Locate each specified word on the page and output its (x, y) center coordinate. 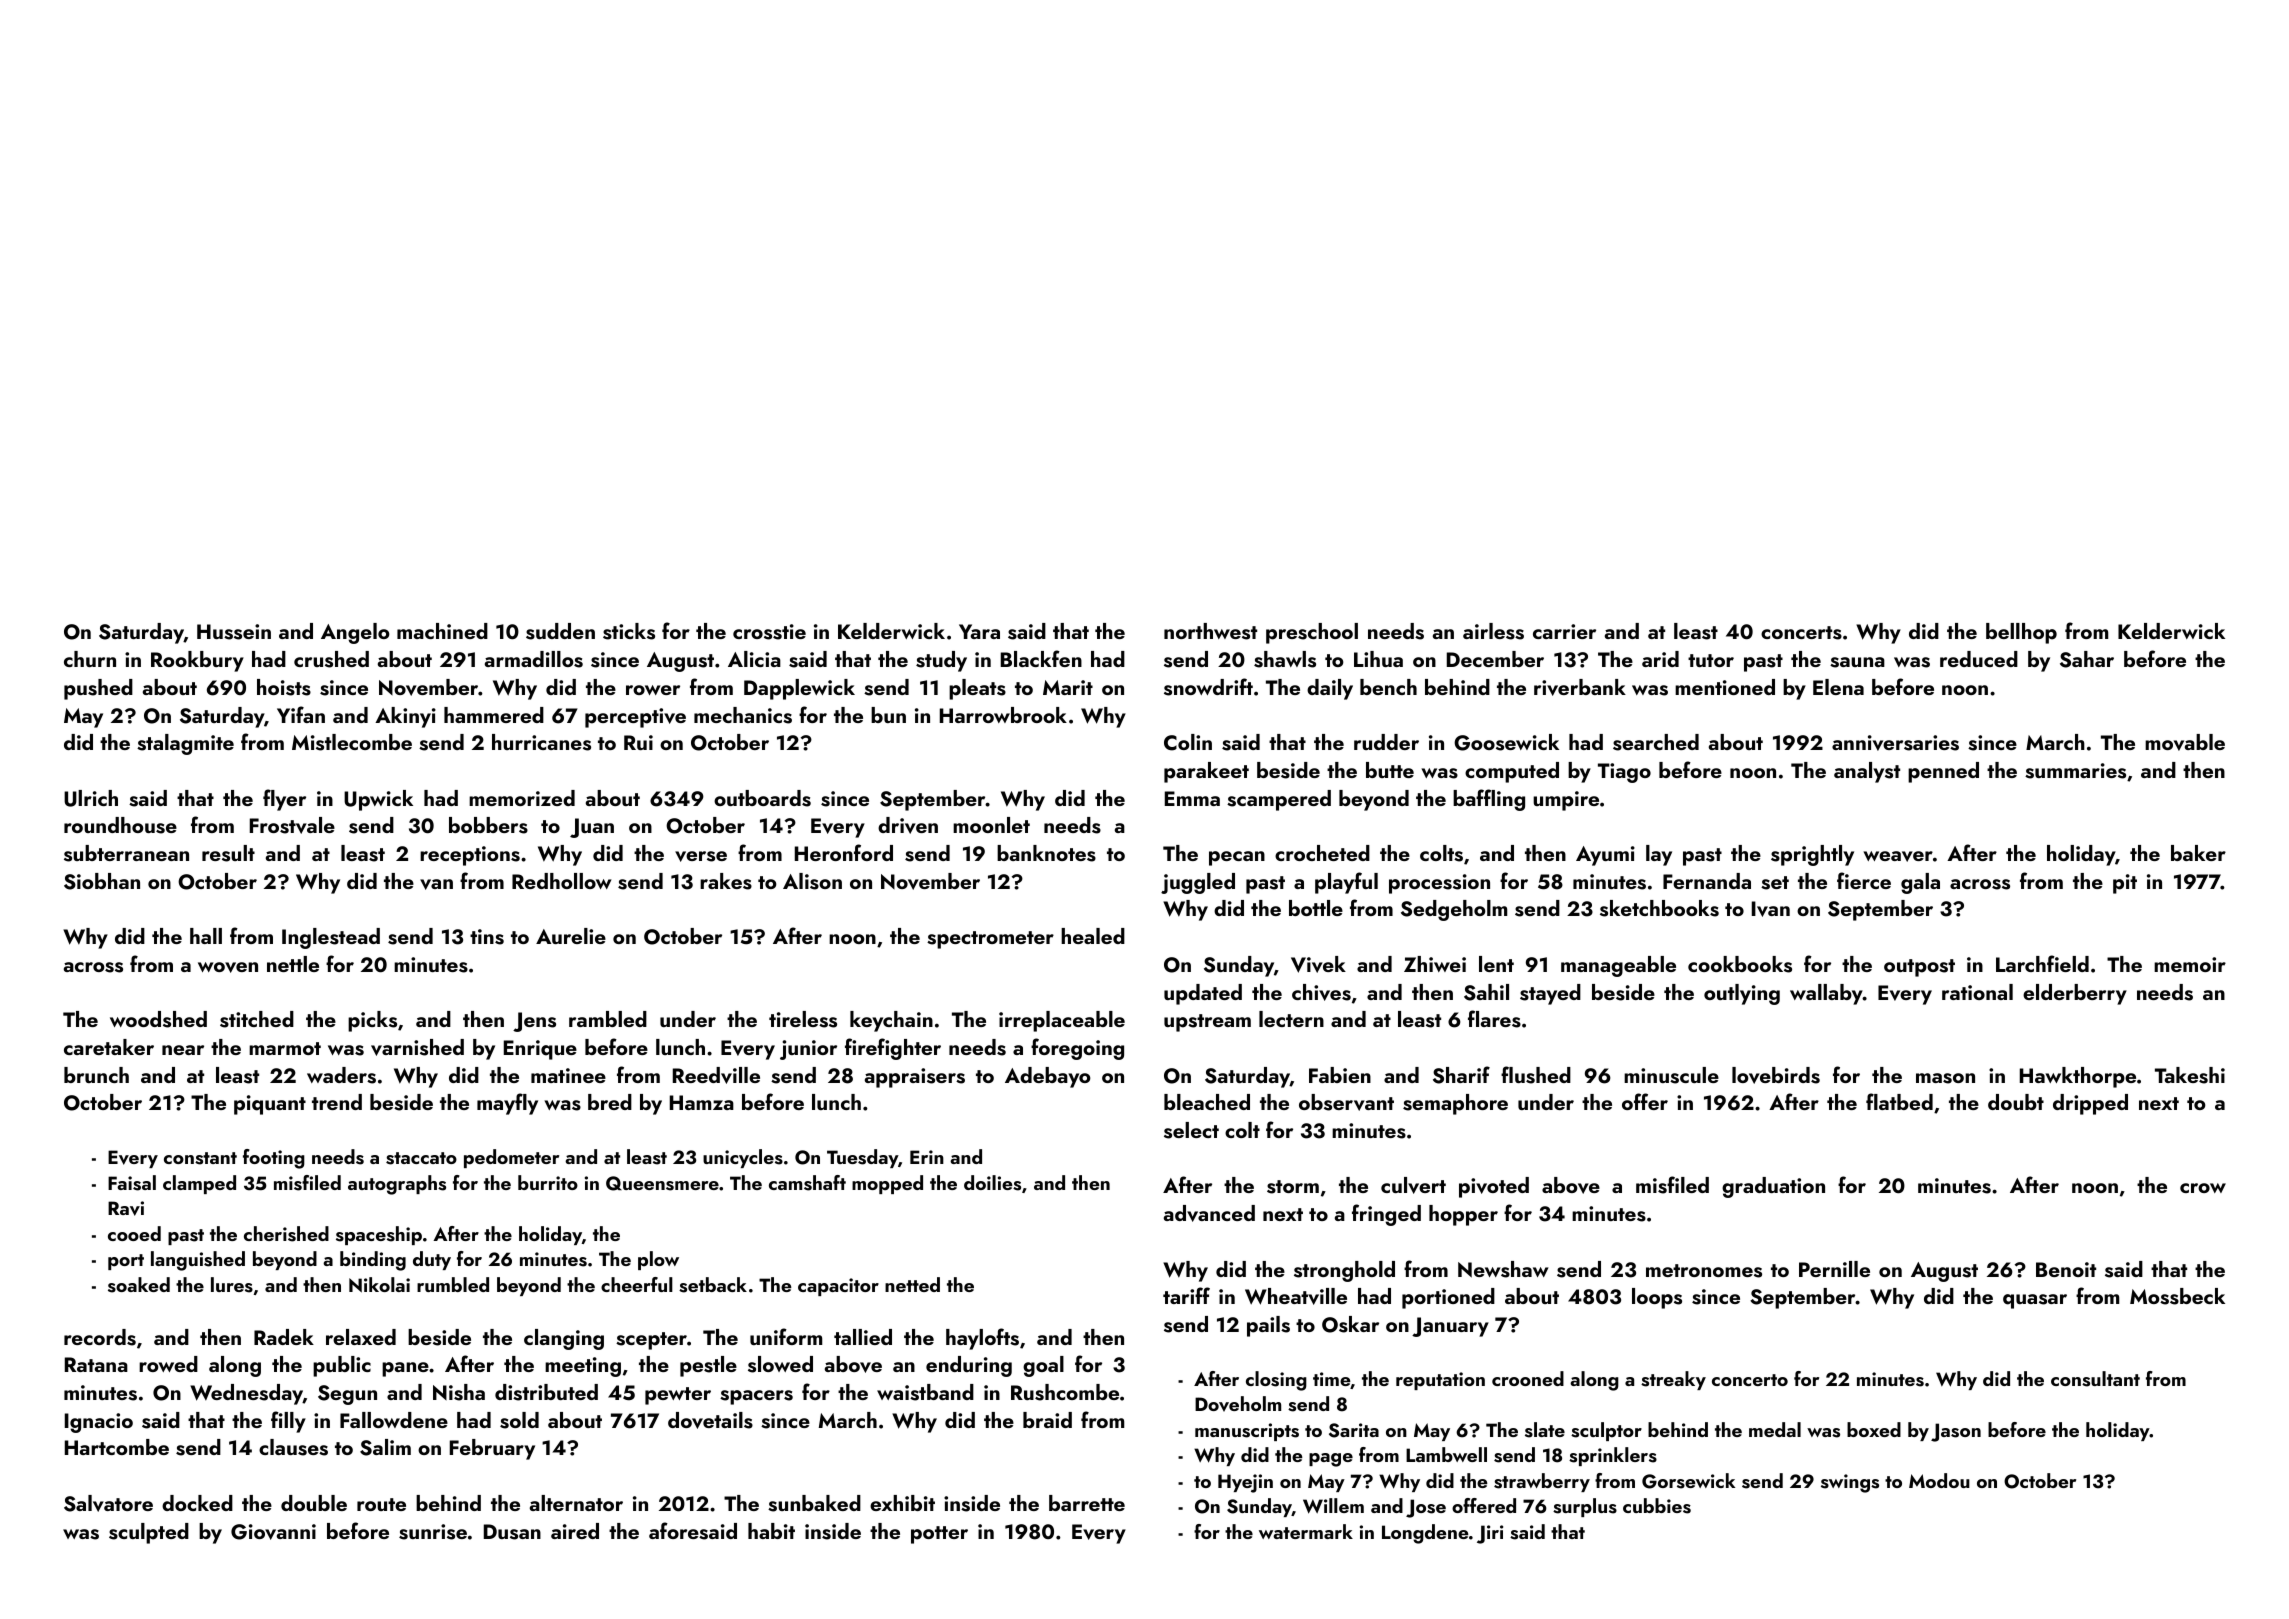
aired (575, 1531)
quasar (2035, 1301)
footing (274, 1159)
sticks (629, 631)
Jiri (1490, 1534)
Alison (812, 881)
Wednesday (246, 1394)
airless (1493, 631)
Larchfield (2042, 963)
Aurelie (571, 936)
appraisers (915, 1078)
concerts (1801, 633)
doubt (2016, 1102)
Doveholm (1238, 1404)
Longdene (1425, 1534)
